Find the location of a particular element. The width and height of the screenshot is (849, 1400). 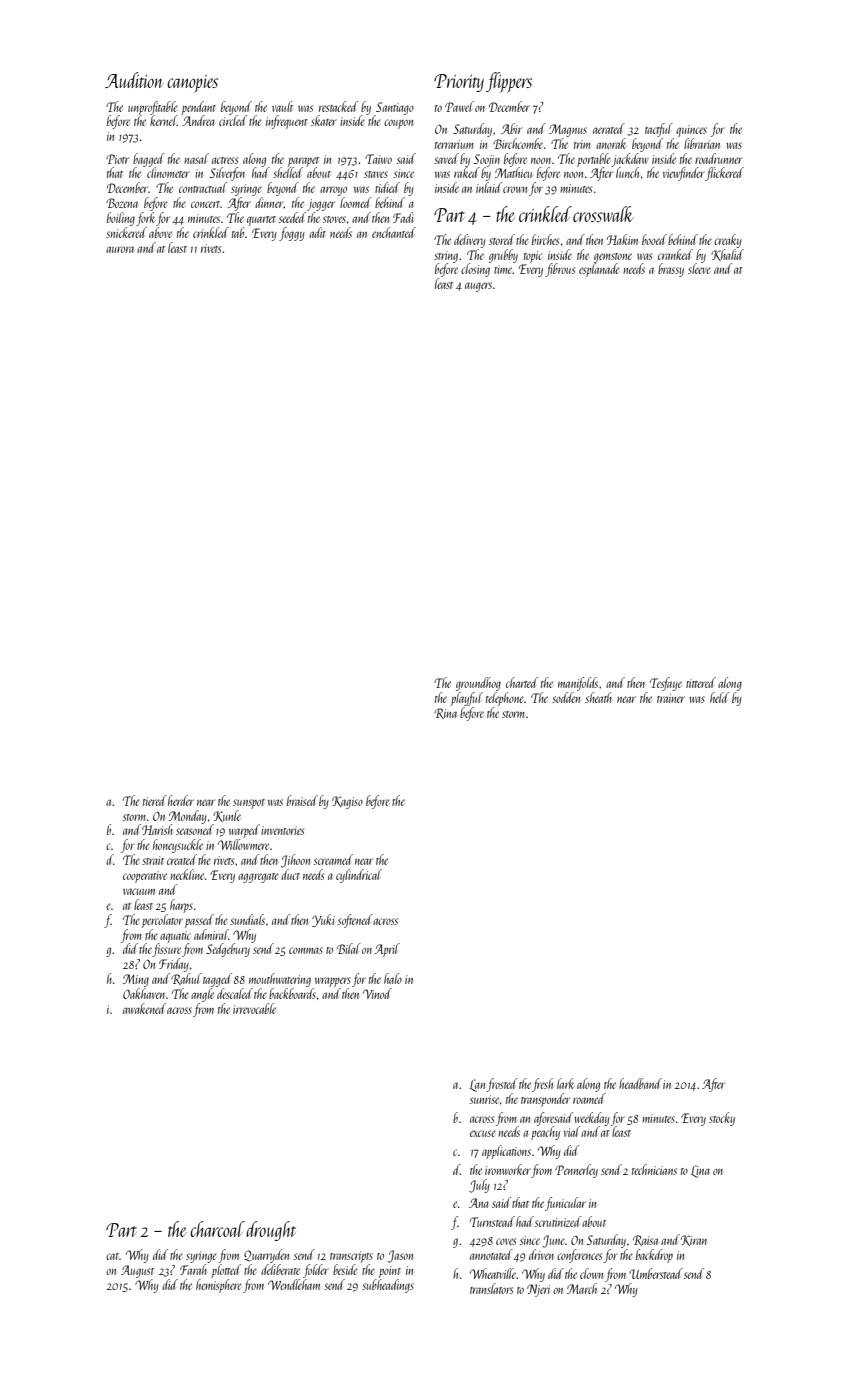

Khalid is located at coordinates (727, 255).
